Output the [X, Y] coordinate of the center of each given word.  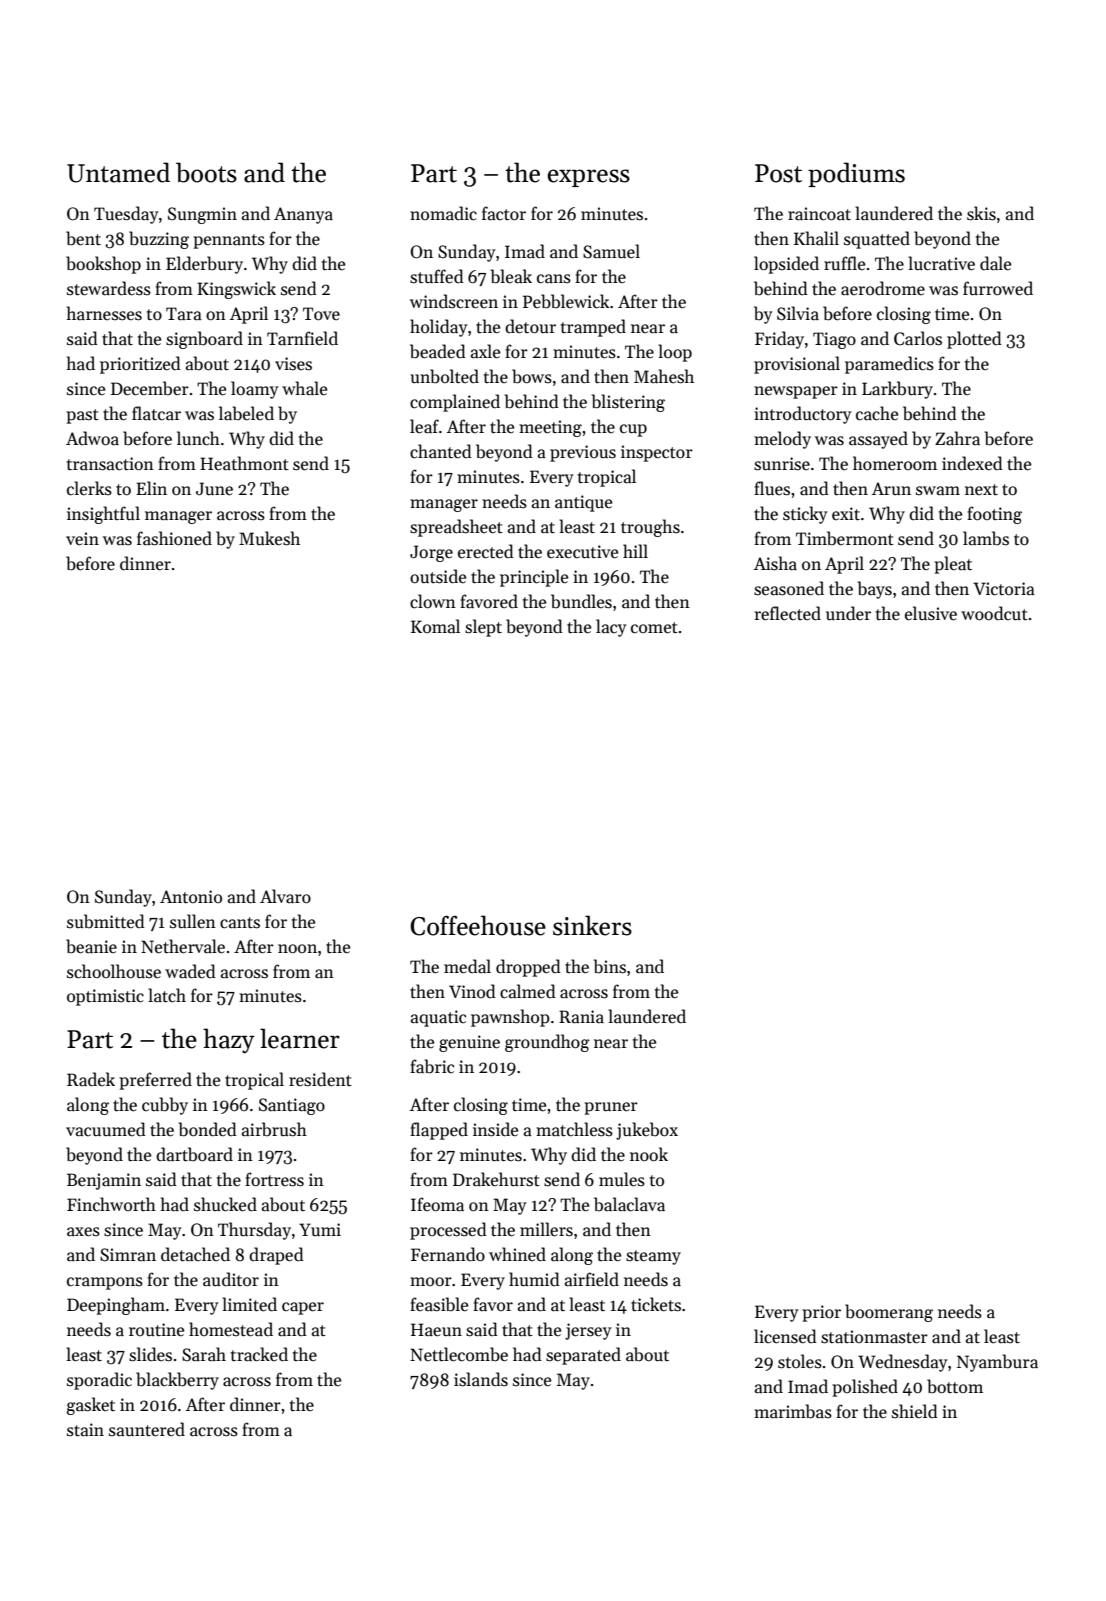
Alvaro [285, 896]
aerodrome [883, 288]
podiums [856, 174]
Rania [581, 1017]
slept [483, 628]
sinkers [592, 925]
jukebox [647, 1131]
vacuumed [106, 1129]
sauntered [147, 1429]
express [589, 178]
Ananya [303, 215]
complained [455, 403]
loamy [255, 390]
